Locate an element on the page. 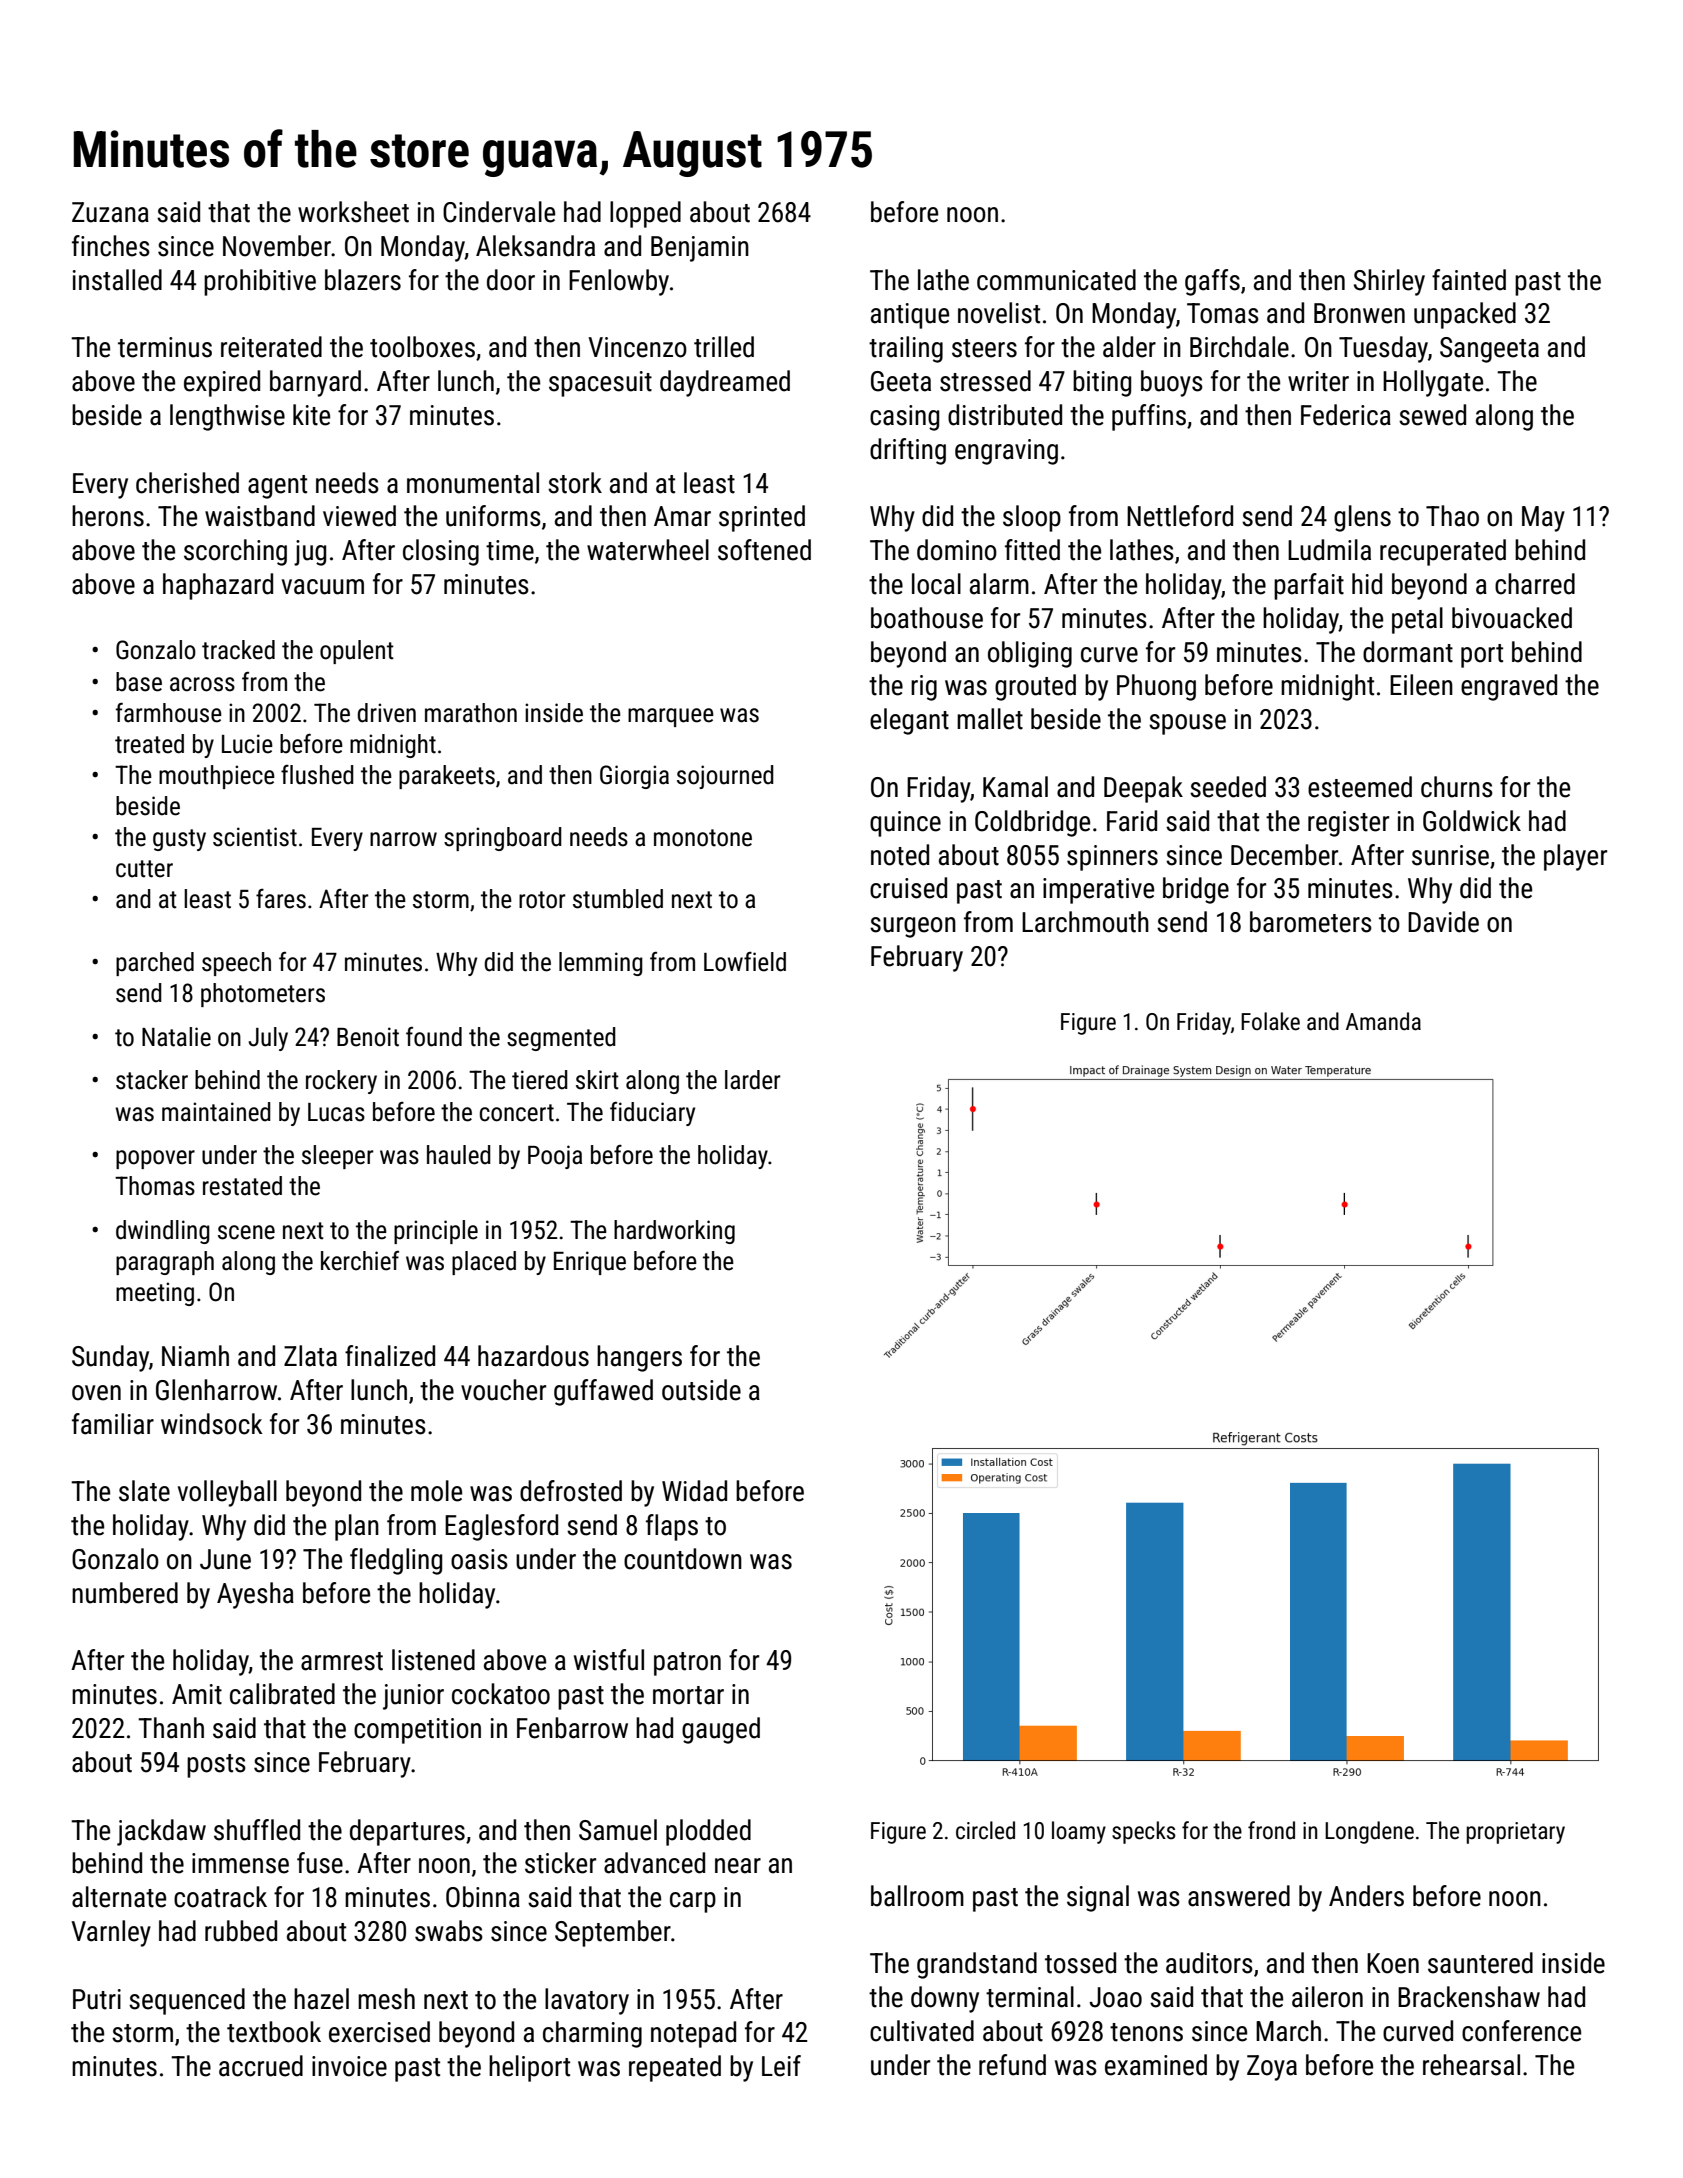  fainted is located at coordinates (1469, 280).
